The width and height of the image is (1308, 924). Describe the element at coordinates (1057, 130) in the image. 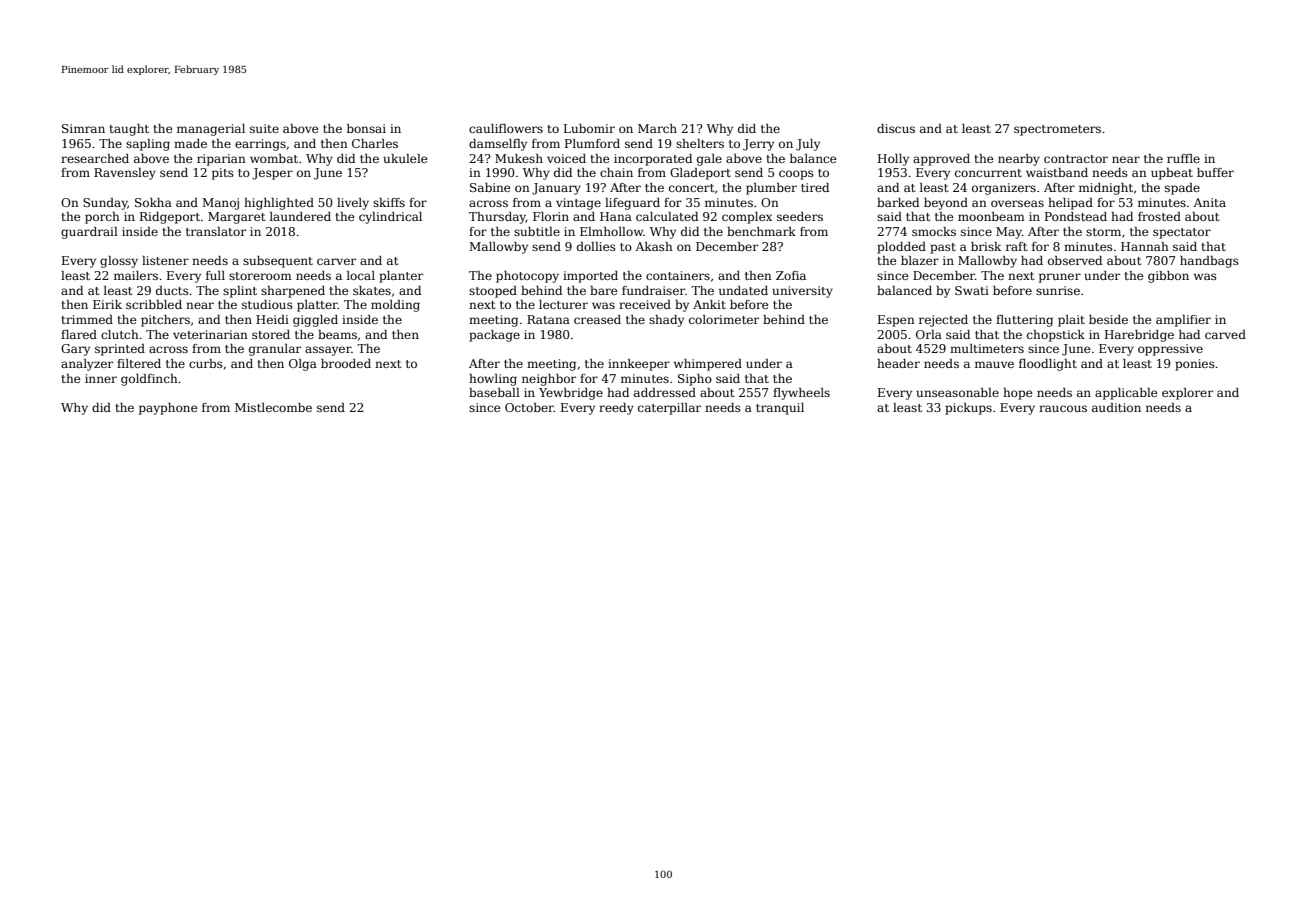

I see `spectrometers` at that location.
